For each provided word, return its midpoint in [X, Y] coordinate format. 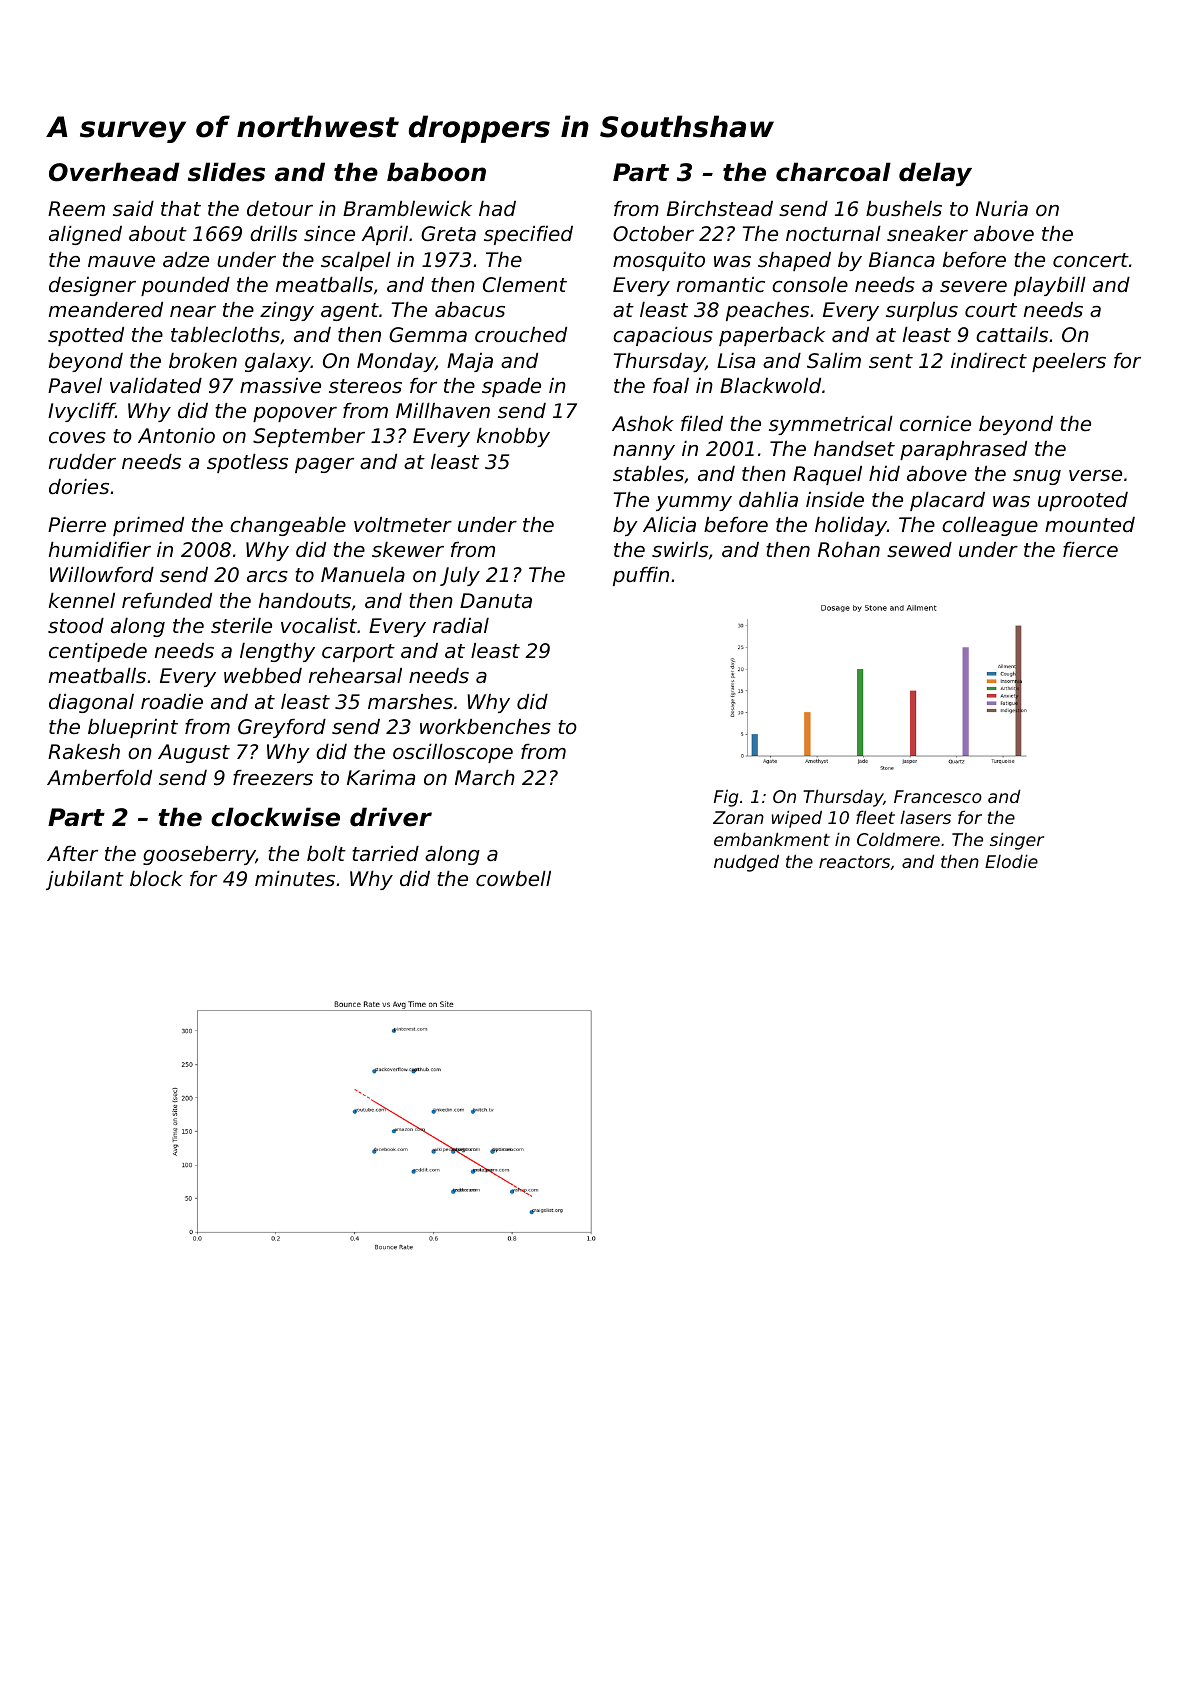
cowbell [513, 879]
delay [935, 174]
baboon [436, 172]
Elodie [1011, 861]
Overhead [114, 172]
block [156, 879]
